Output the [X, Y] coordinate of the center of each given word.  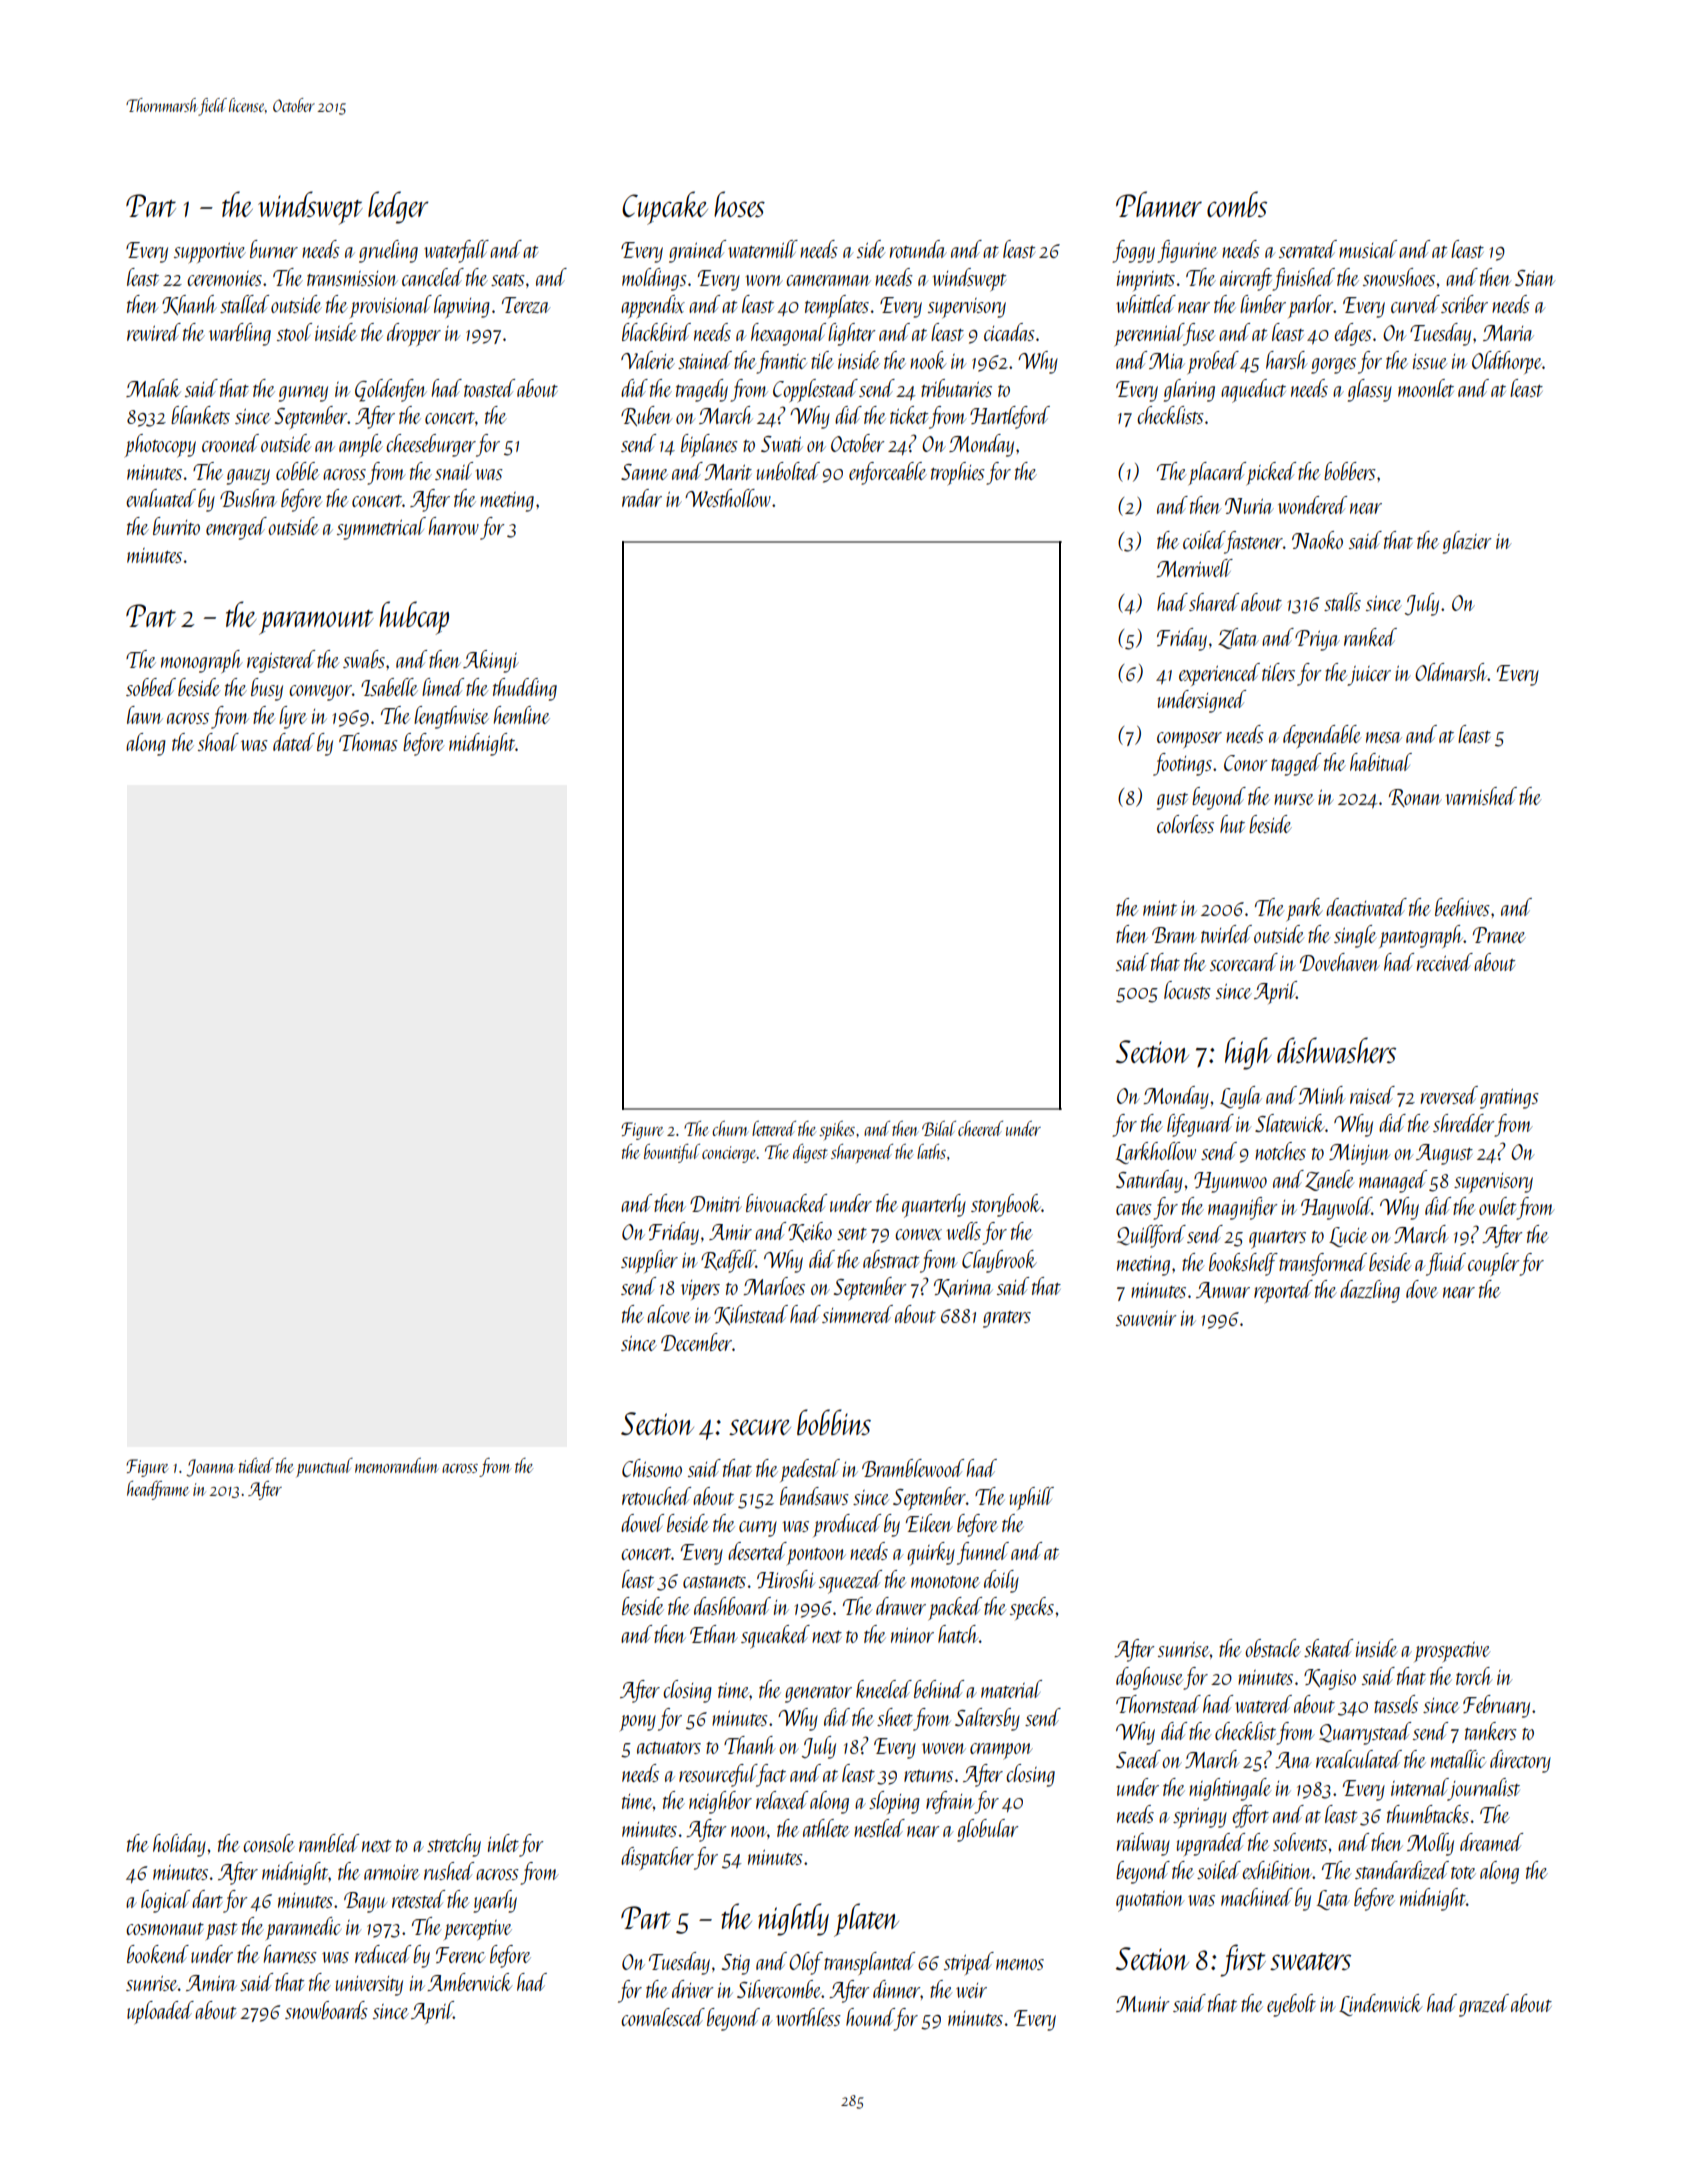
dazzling [1370, 1291]
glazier [1467, 542]
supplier [649, 1261]
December [696, 1342]
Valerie [648, 360]
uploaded [160, 2012]
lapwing [462, 306]
